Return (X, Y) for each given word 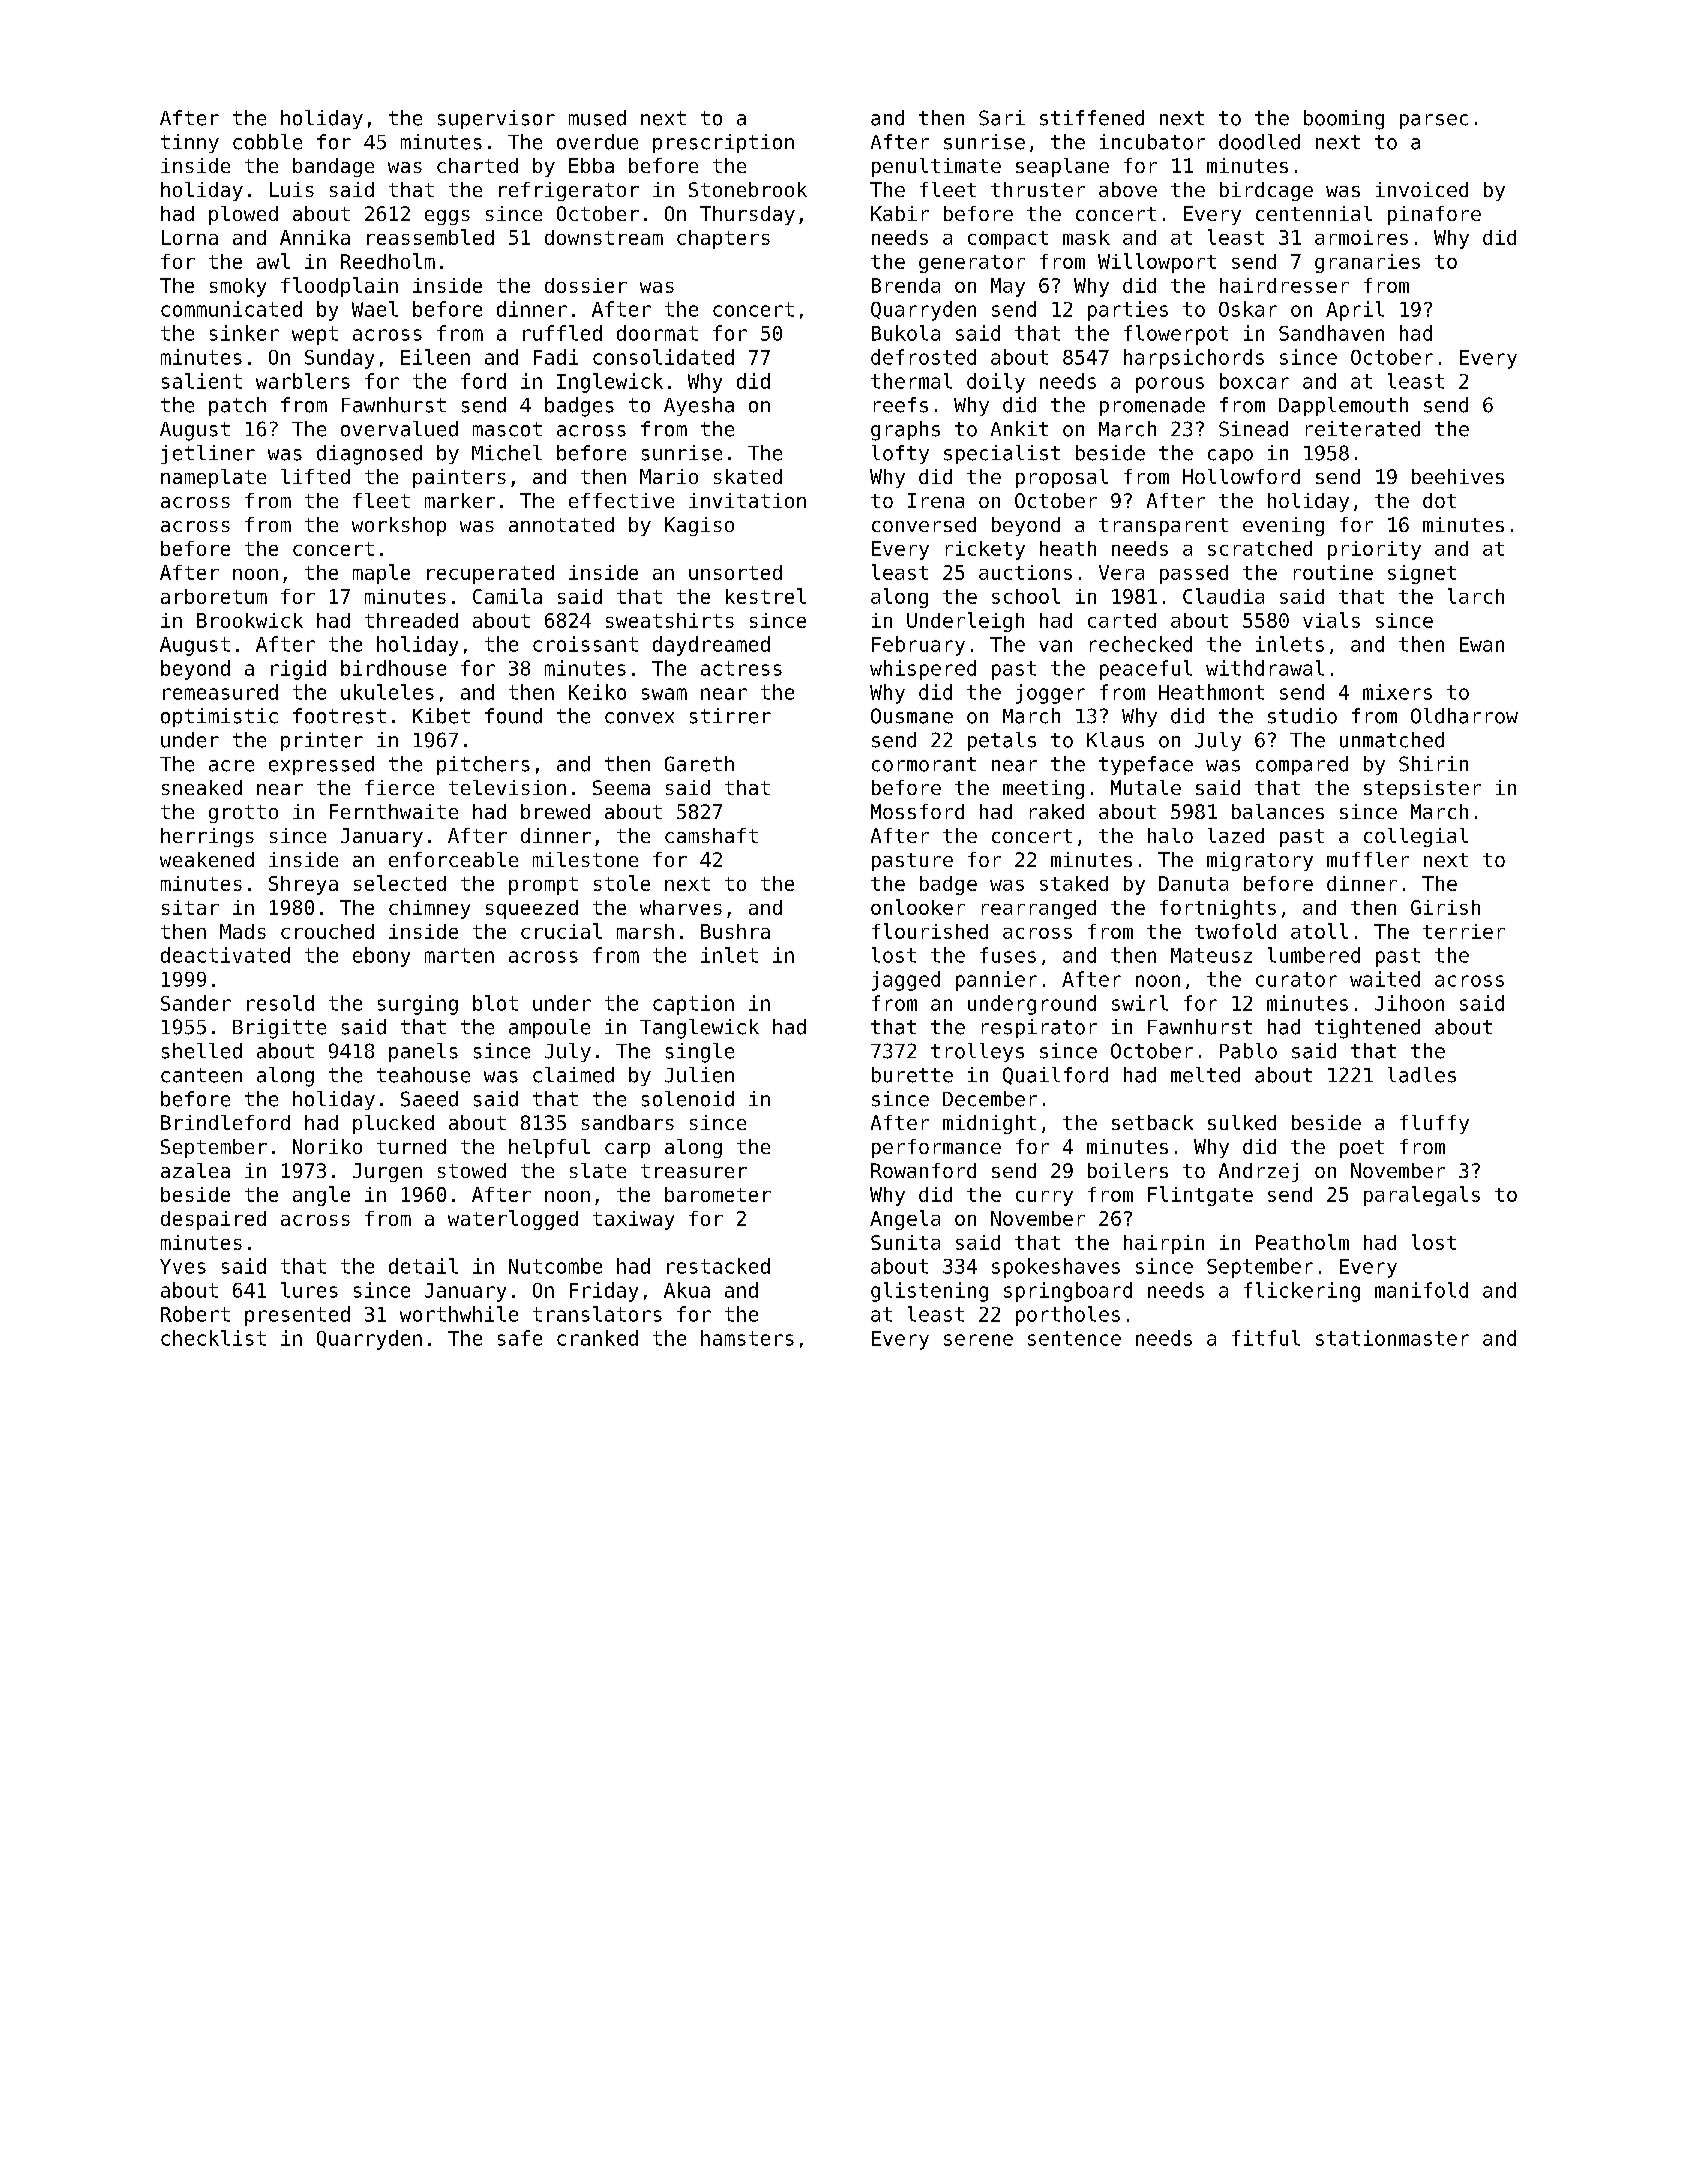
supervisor (496, 119)
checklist (213, 1338)
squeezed (532, 909)
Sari (1002, 118)
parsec (1434, 121)
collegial (1416, 837)
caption (693, 1005)
